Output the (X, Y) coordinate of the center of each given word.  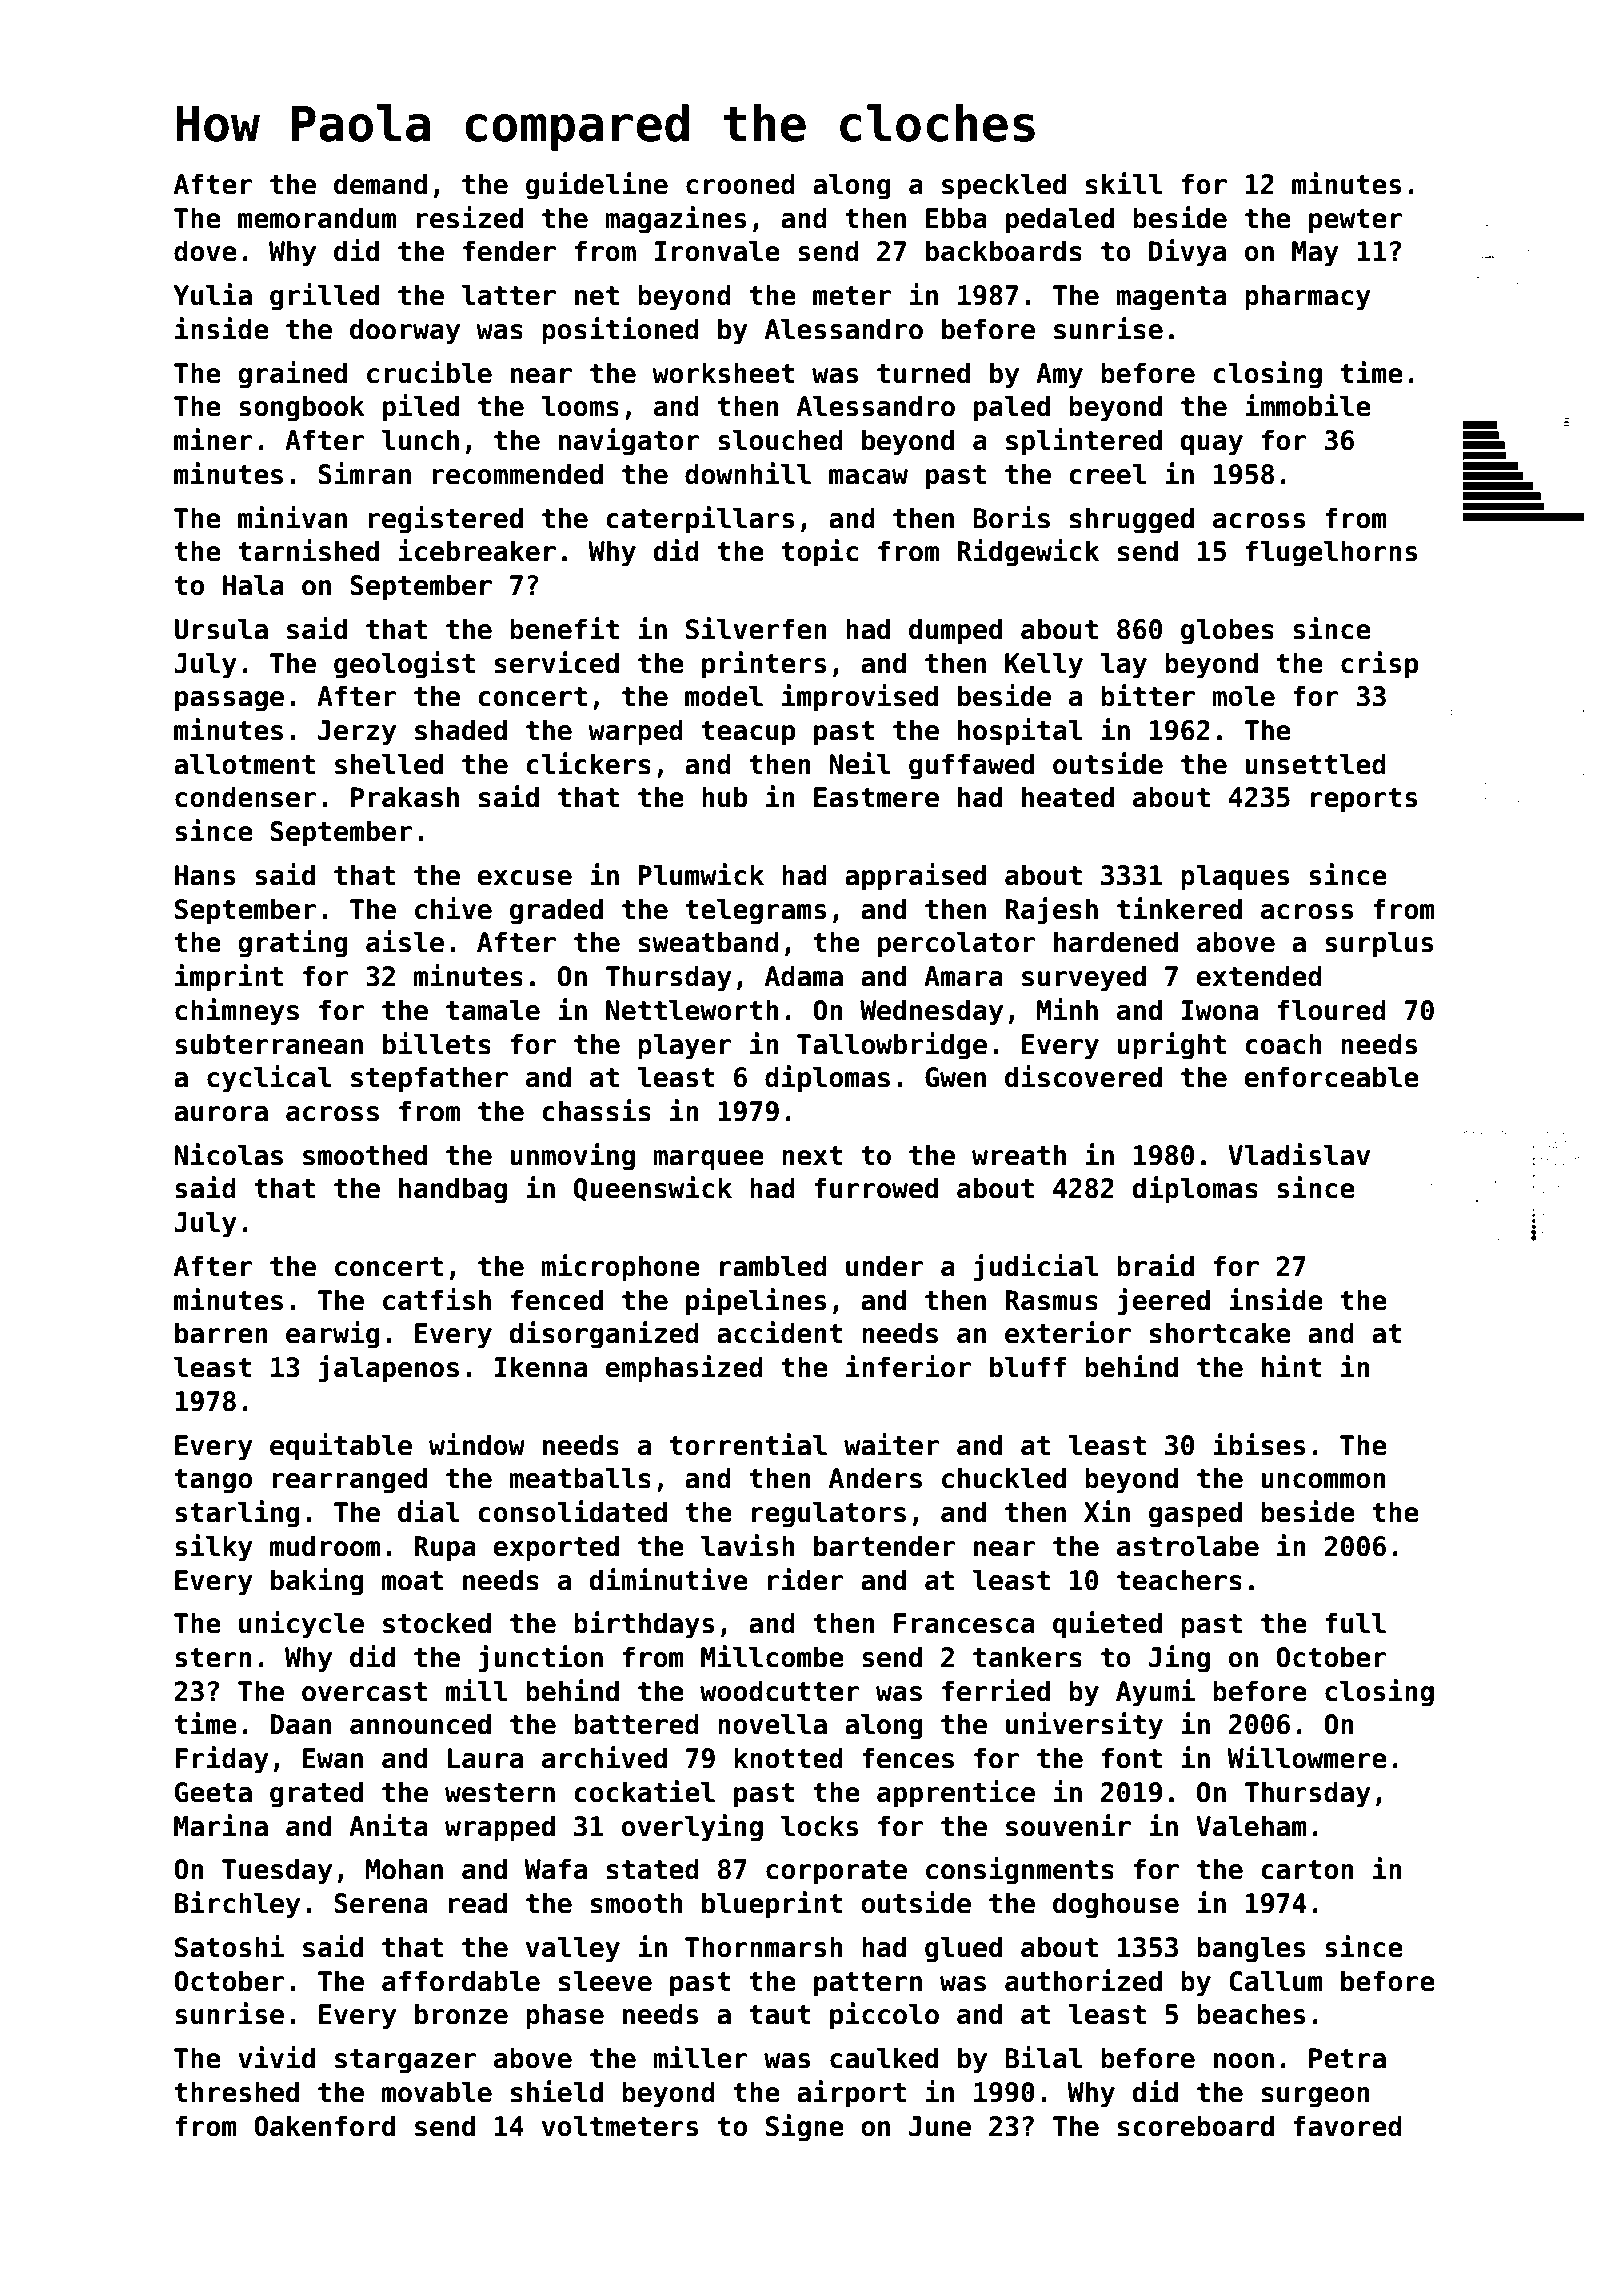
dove (205, 251)
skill (1124, 183)
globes (1227, 631)
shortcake (1220, 1333)
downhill (748, 473)
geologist (404, 665)
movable (437, 2092)
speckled (1004, 186)
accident (780, 1332)
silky (214, 1548)
